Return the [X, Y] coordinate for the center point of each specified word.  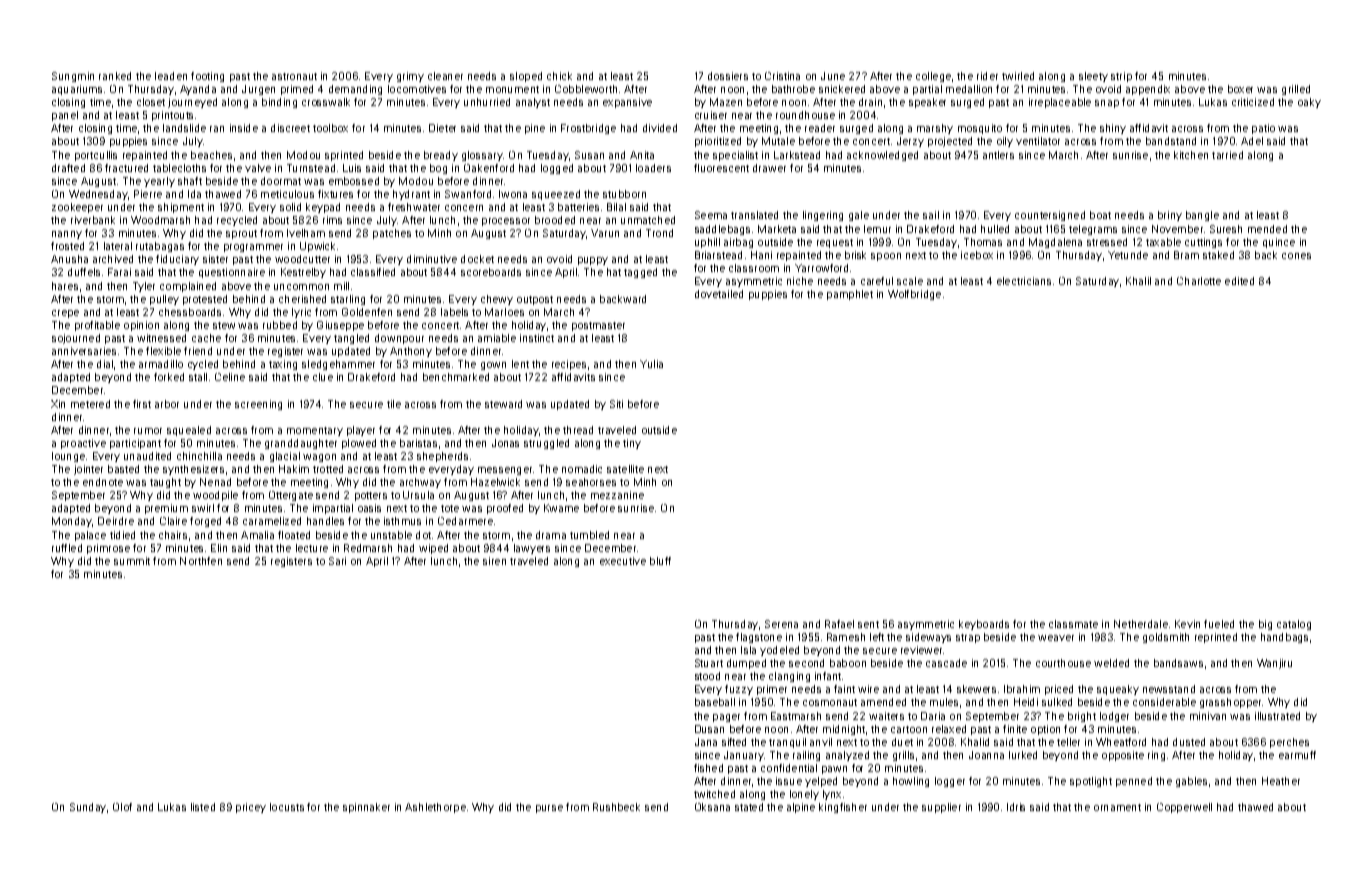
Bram [1186, 255]
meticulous [287, 194]
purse [549, 809]
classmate [1073, 624]
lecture [312, 548]
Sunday [88, 808]
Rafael [839, 624]
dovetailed [719, 294]
